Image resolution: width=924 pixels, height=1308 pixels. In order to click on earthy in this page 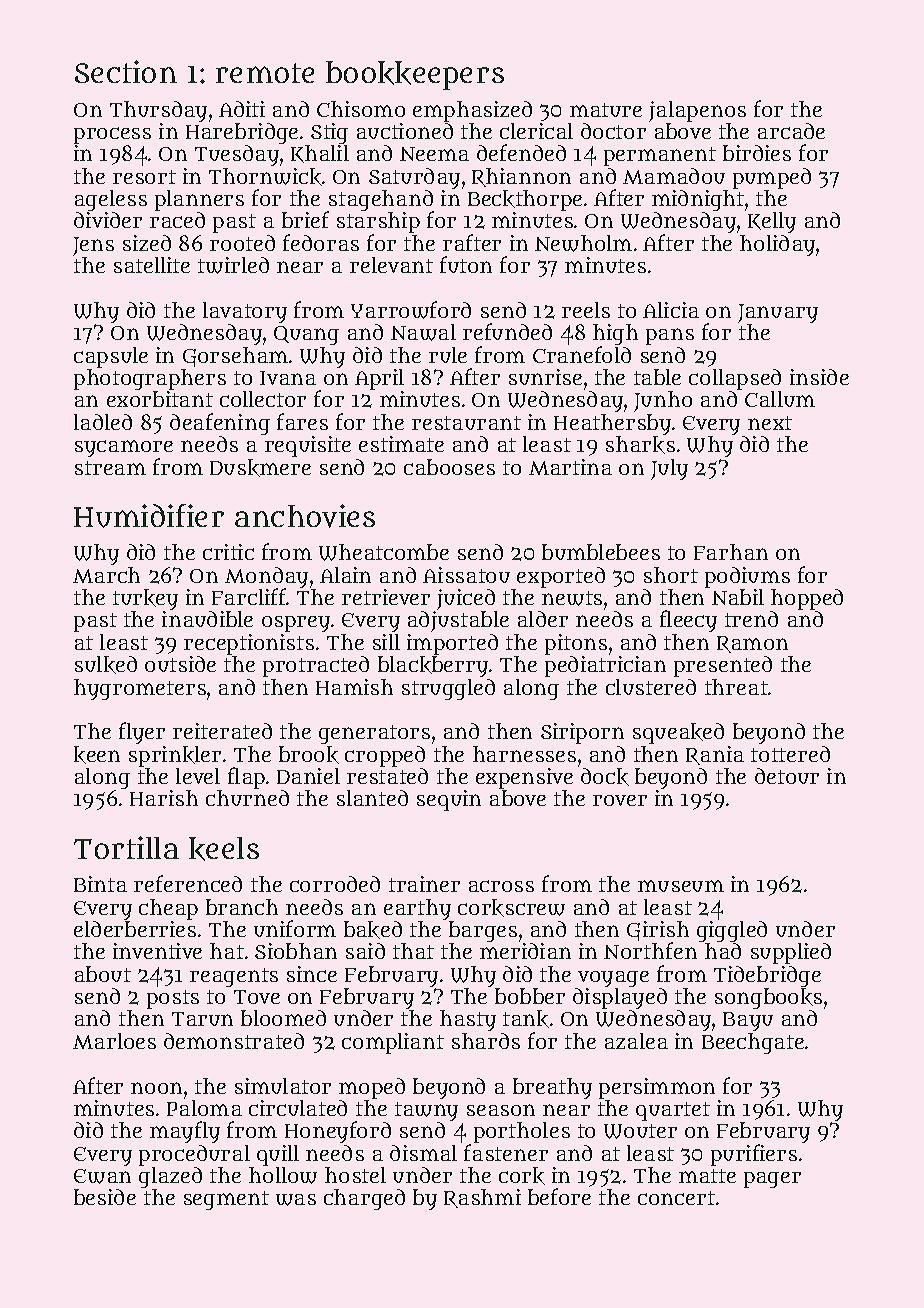, I will do `click(417, 909)`.
